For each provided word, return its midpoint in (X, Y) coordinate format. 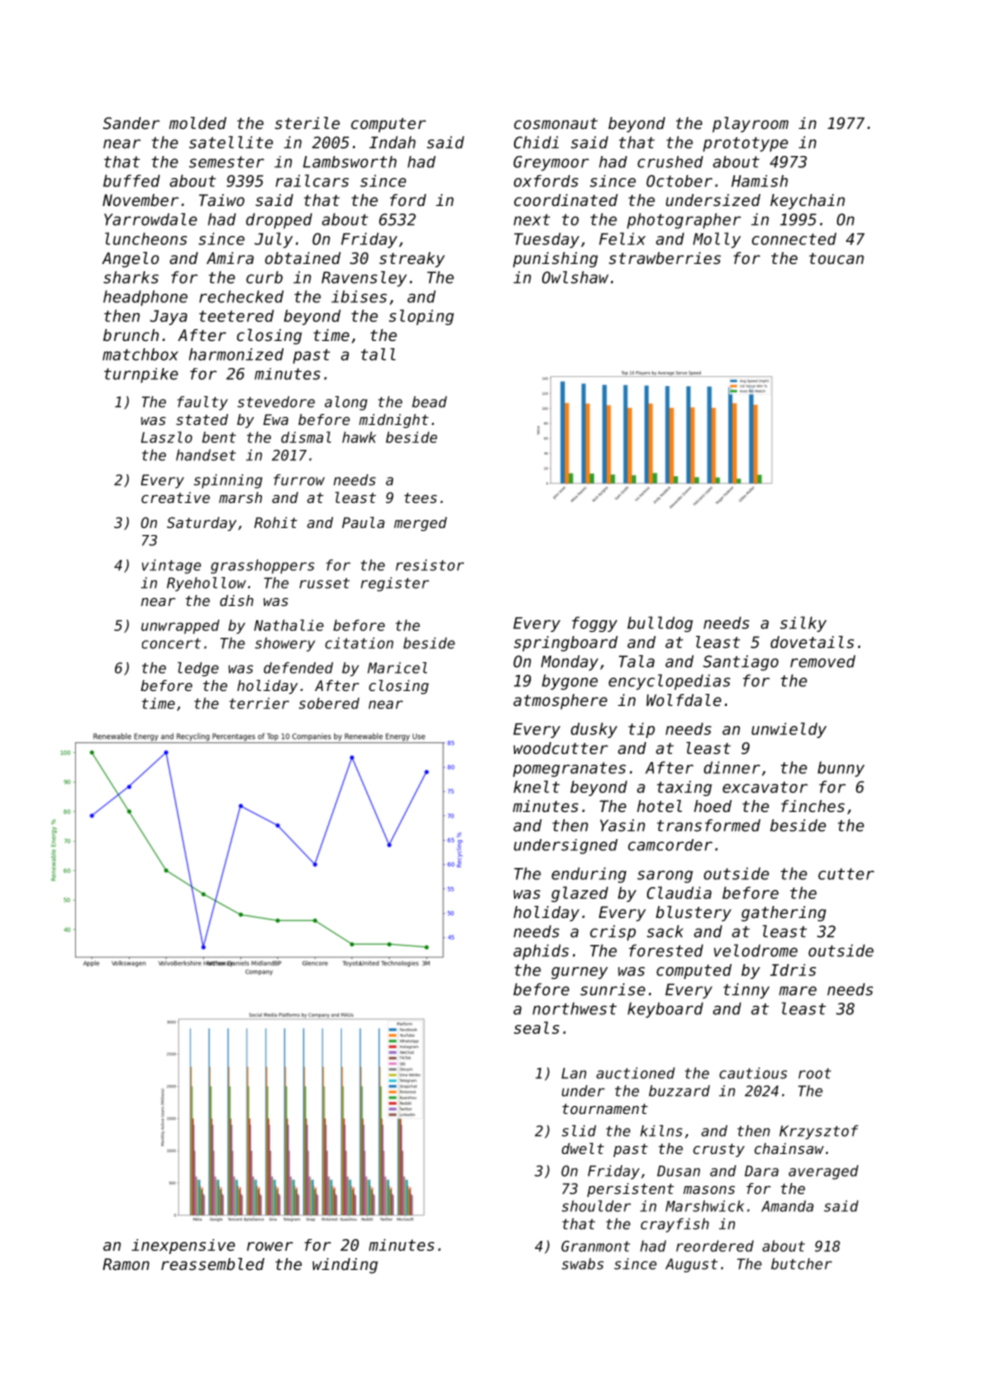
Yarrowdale (150, 219)
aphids (541, 952)
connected (794, 238)
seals (536, 1027)
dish (236, 600)
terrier (259, 703)
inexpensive (183, 1246)
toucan (836, 258)
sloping (421, 317)
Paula (363, 522)
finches (813, 806)
